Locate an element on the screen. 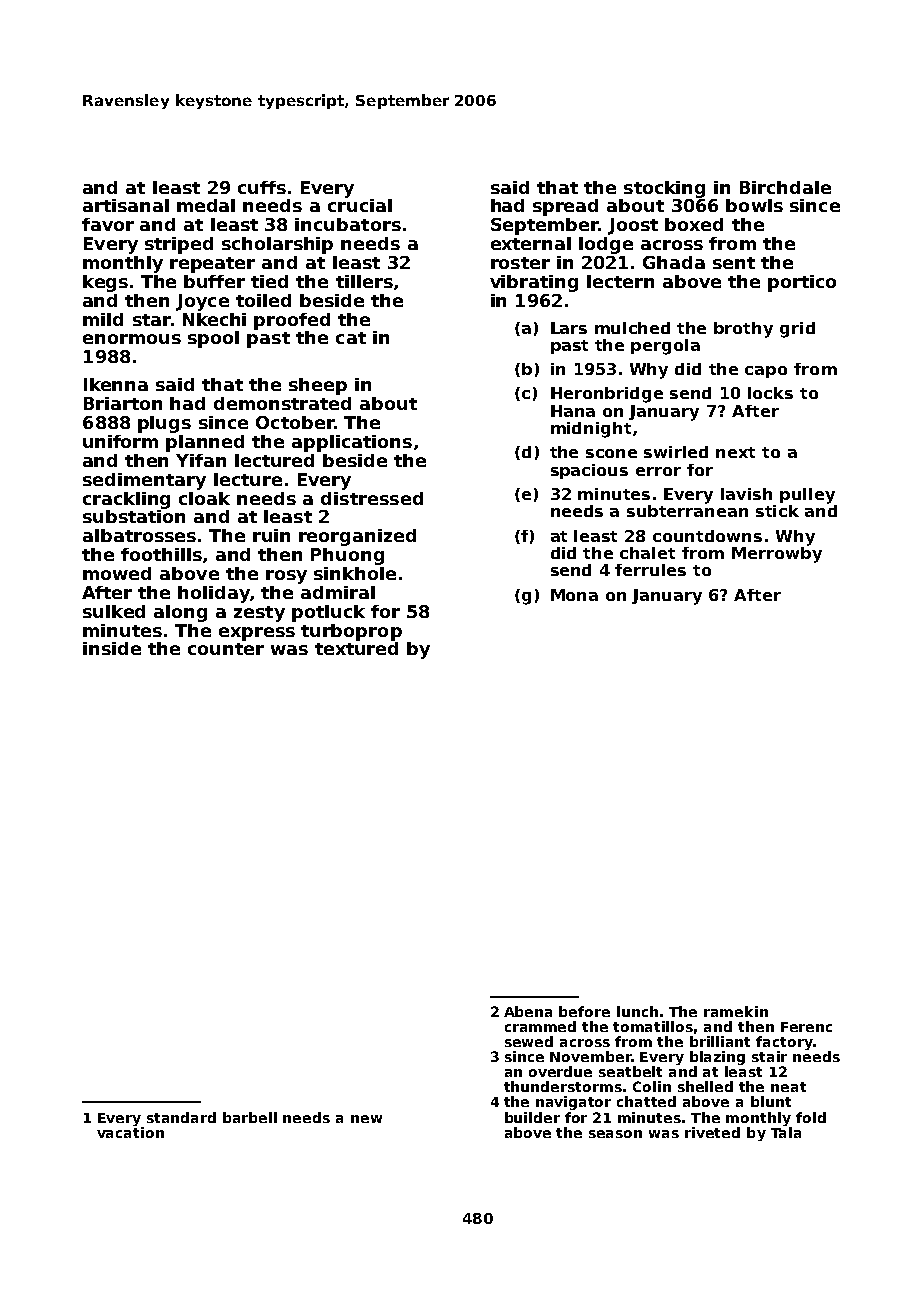  artisanal is located at coordinates (126, 205).
